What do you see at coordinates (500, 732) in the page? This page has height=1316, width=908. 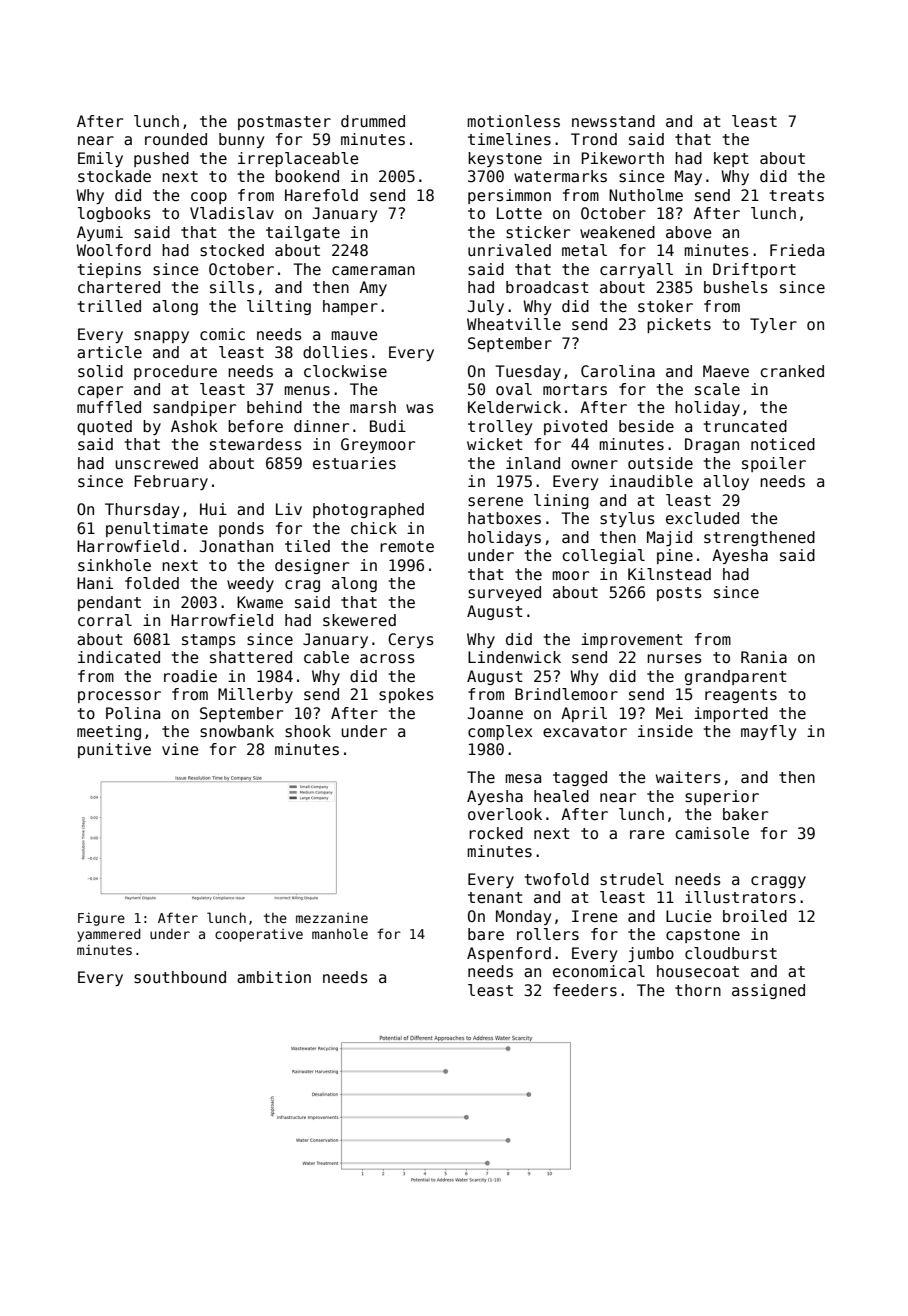 I see `complex` at bounding box center [500, 732].
